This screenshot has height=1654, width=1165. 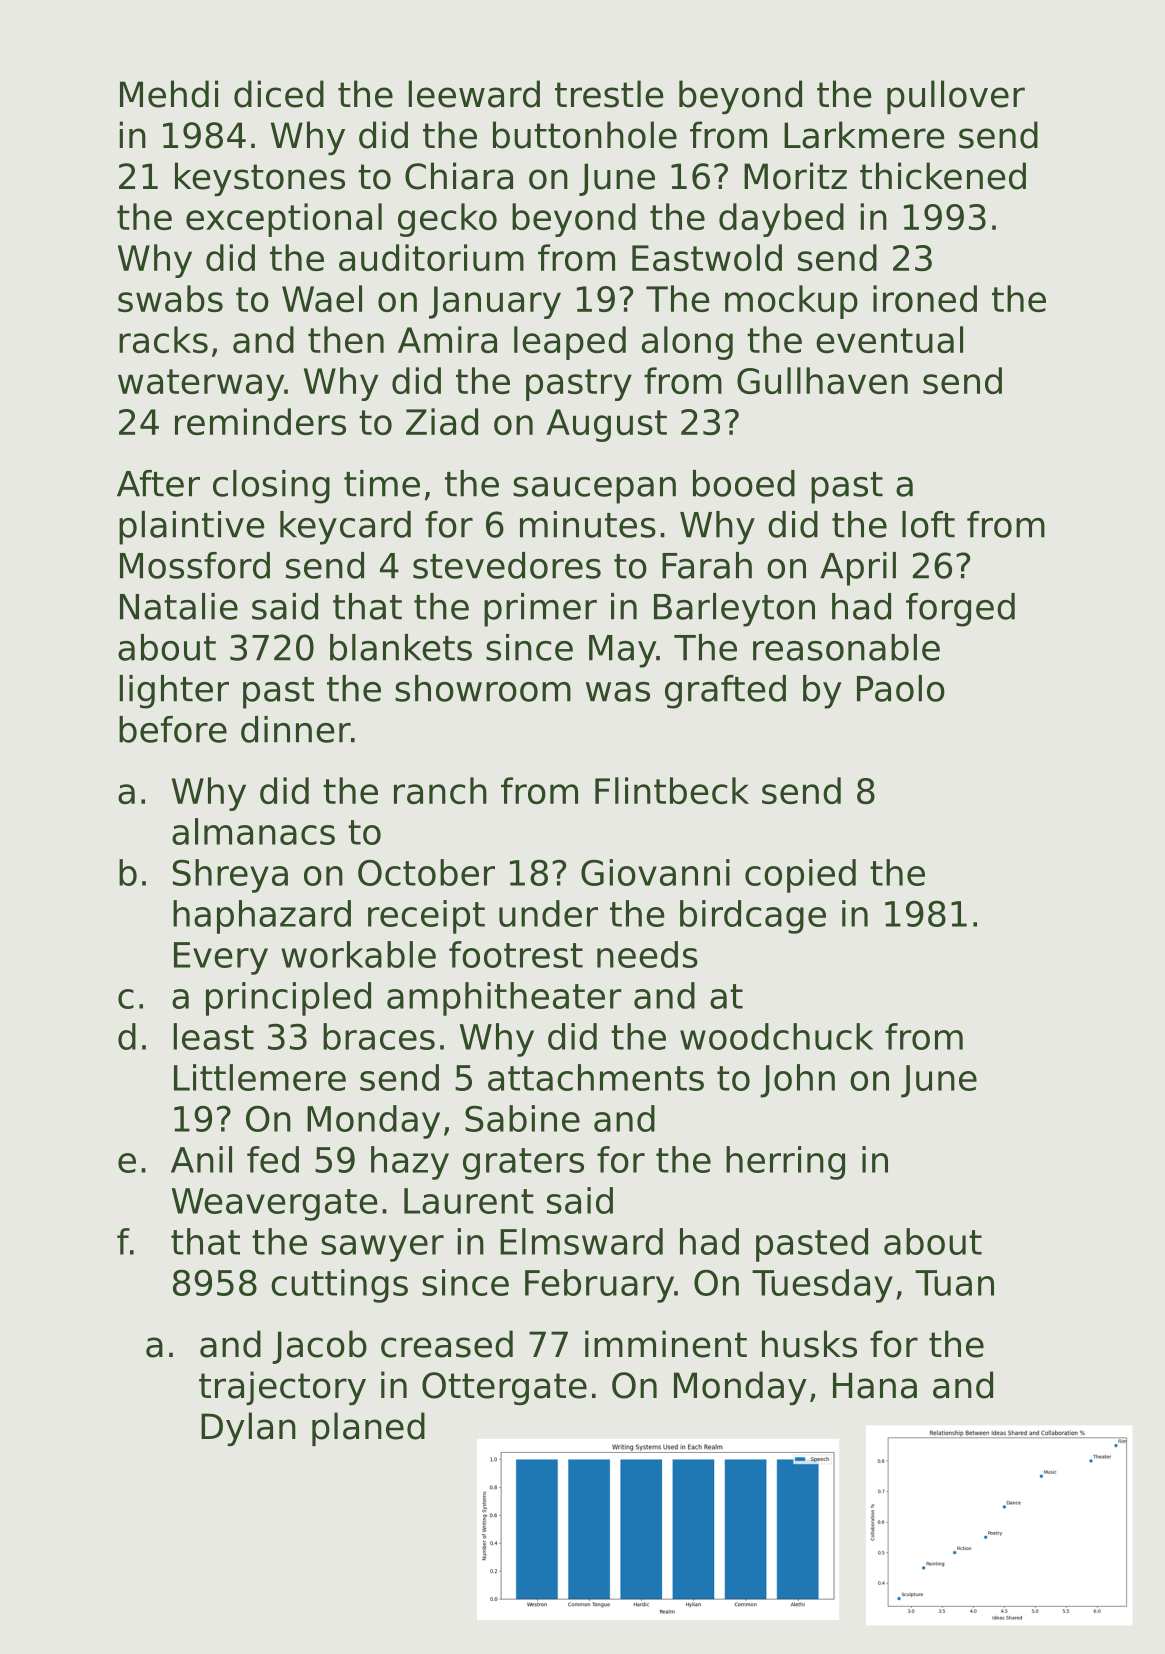 What do you see at coordinates (800, 876) in the screenshot?
I see `copied` at bounding box center [800, 876].
